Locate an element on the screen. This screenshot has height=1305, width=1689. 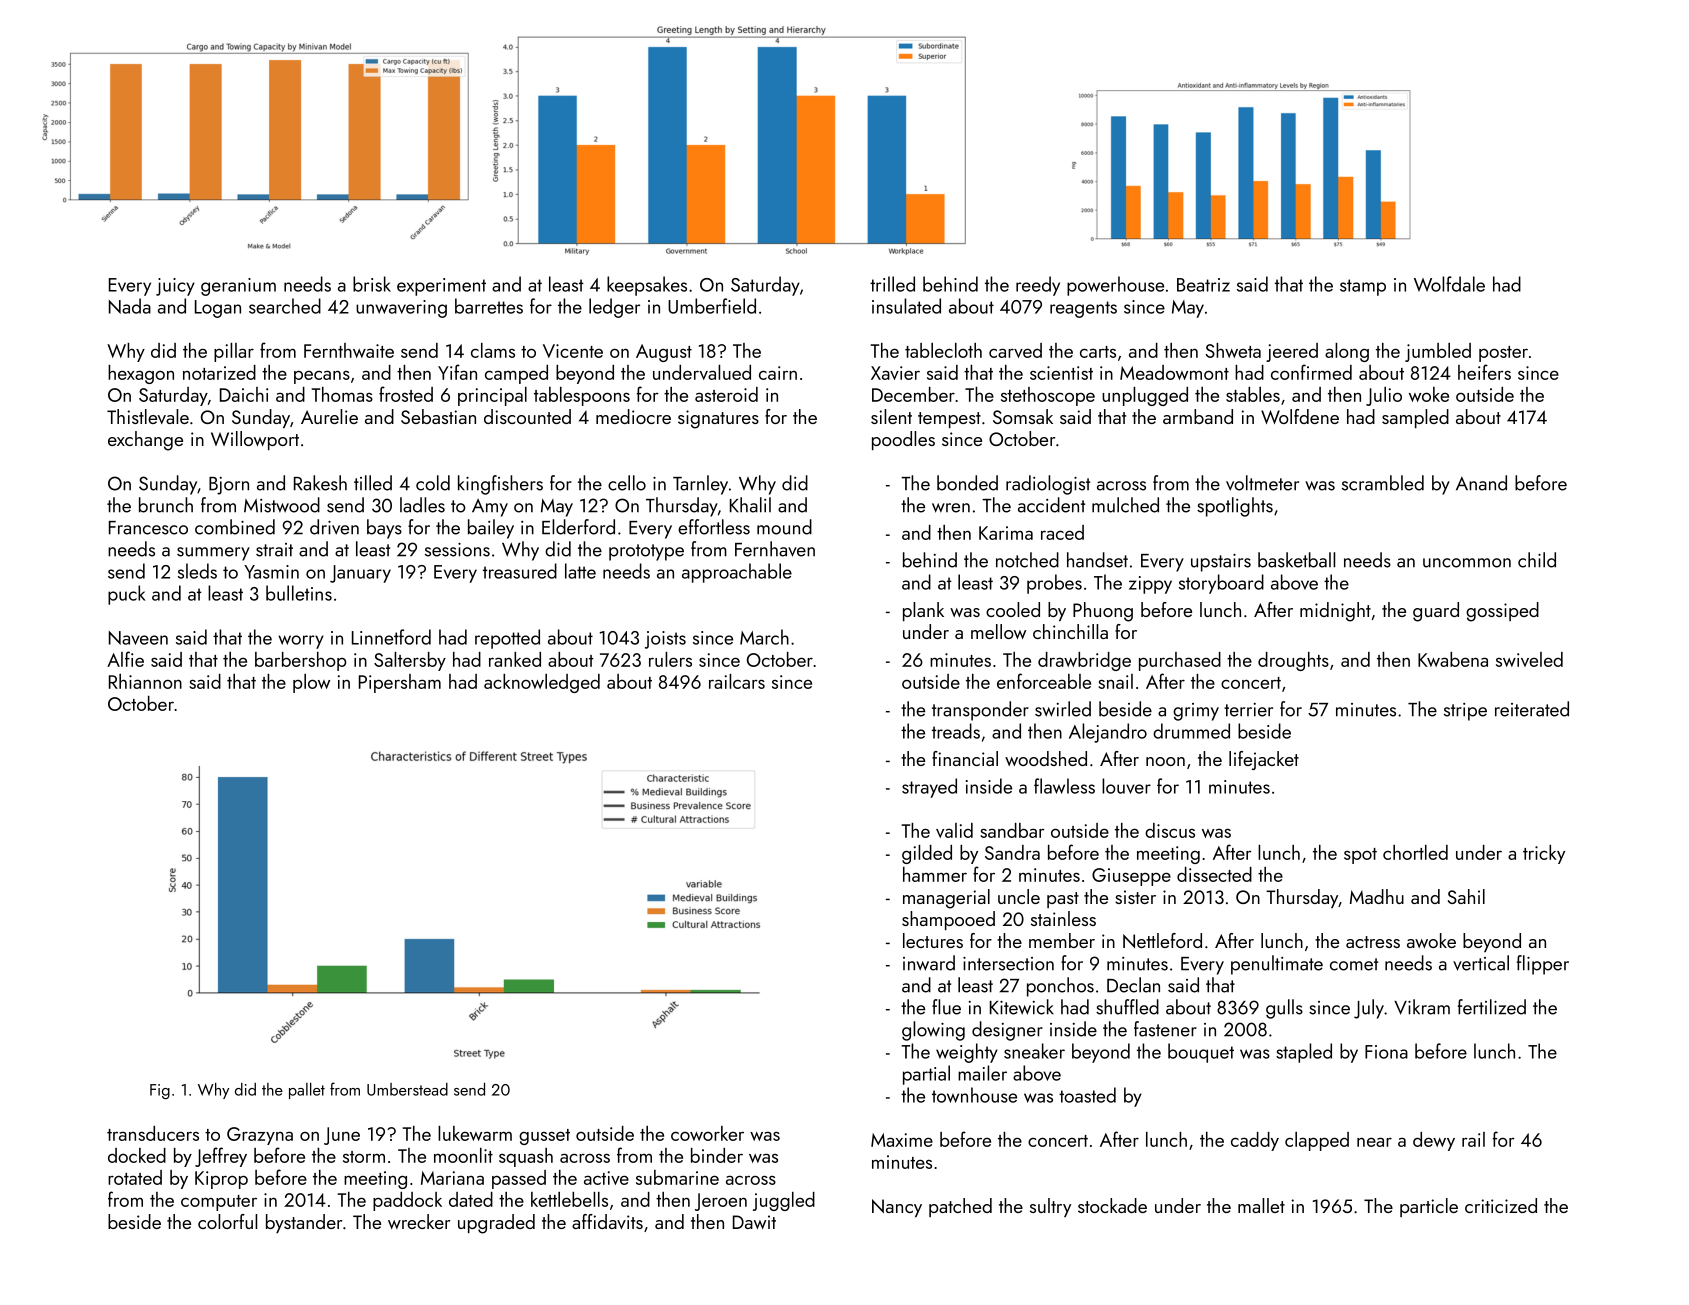
juicy is located at coordinates (175, 287).
